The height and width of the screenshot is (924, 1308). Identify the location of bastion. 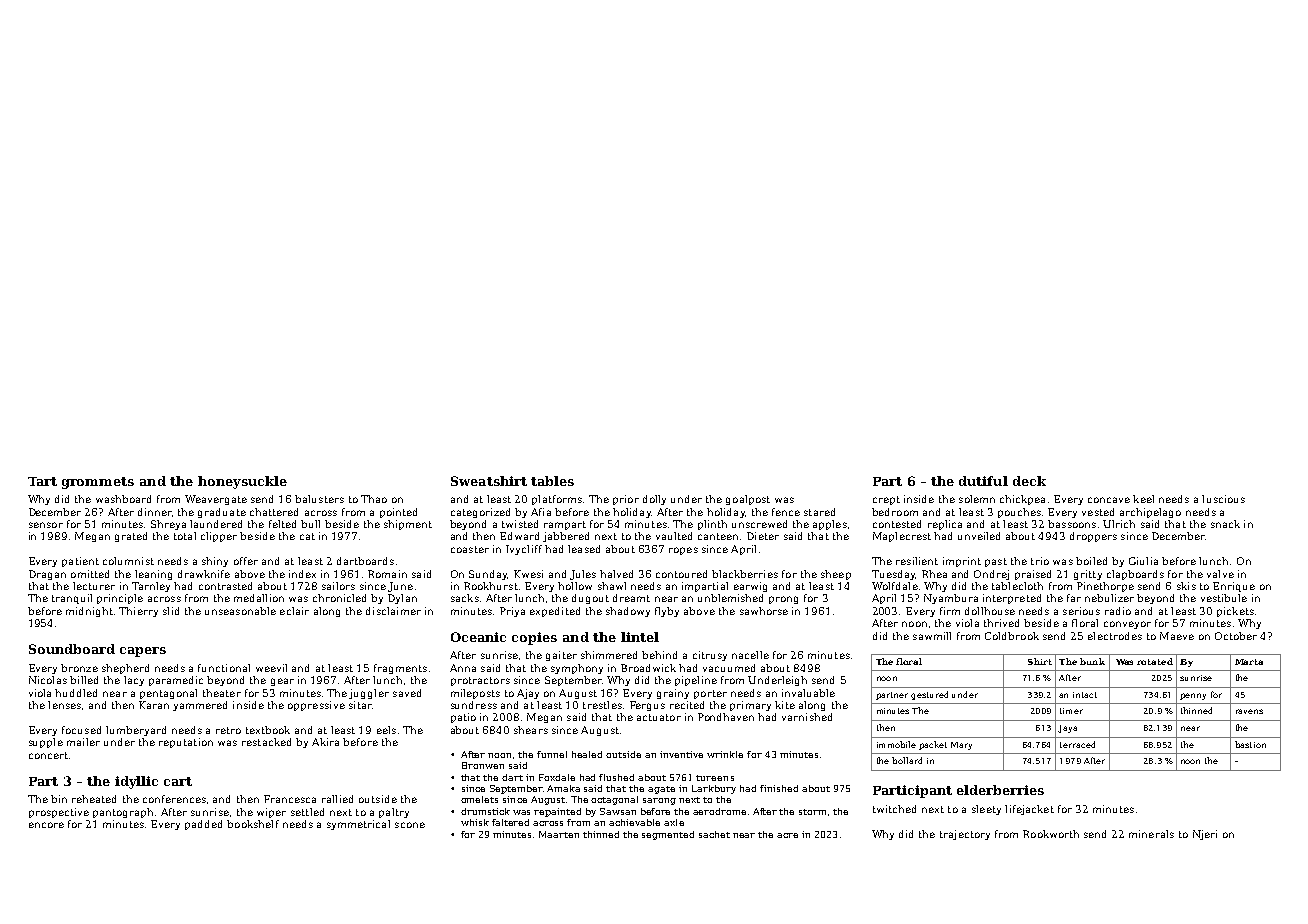
(1250, 744).
